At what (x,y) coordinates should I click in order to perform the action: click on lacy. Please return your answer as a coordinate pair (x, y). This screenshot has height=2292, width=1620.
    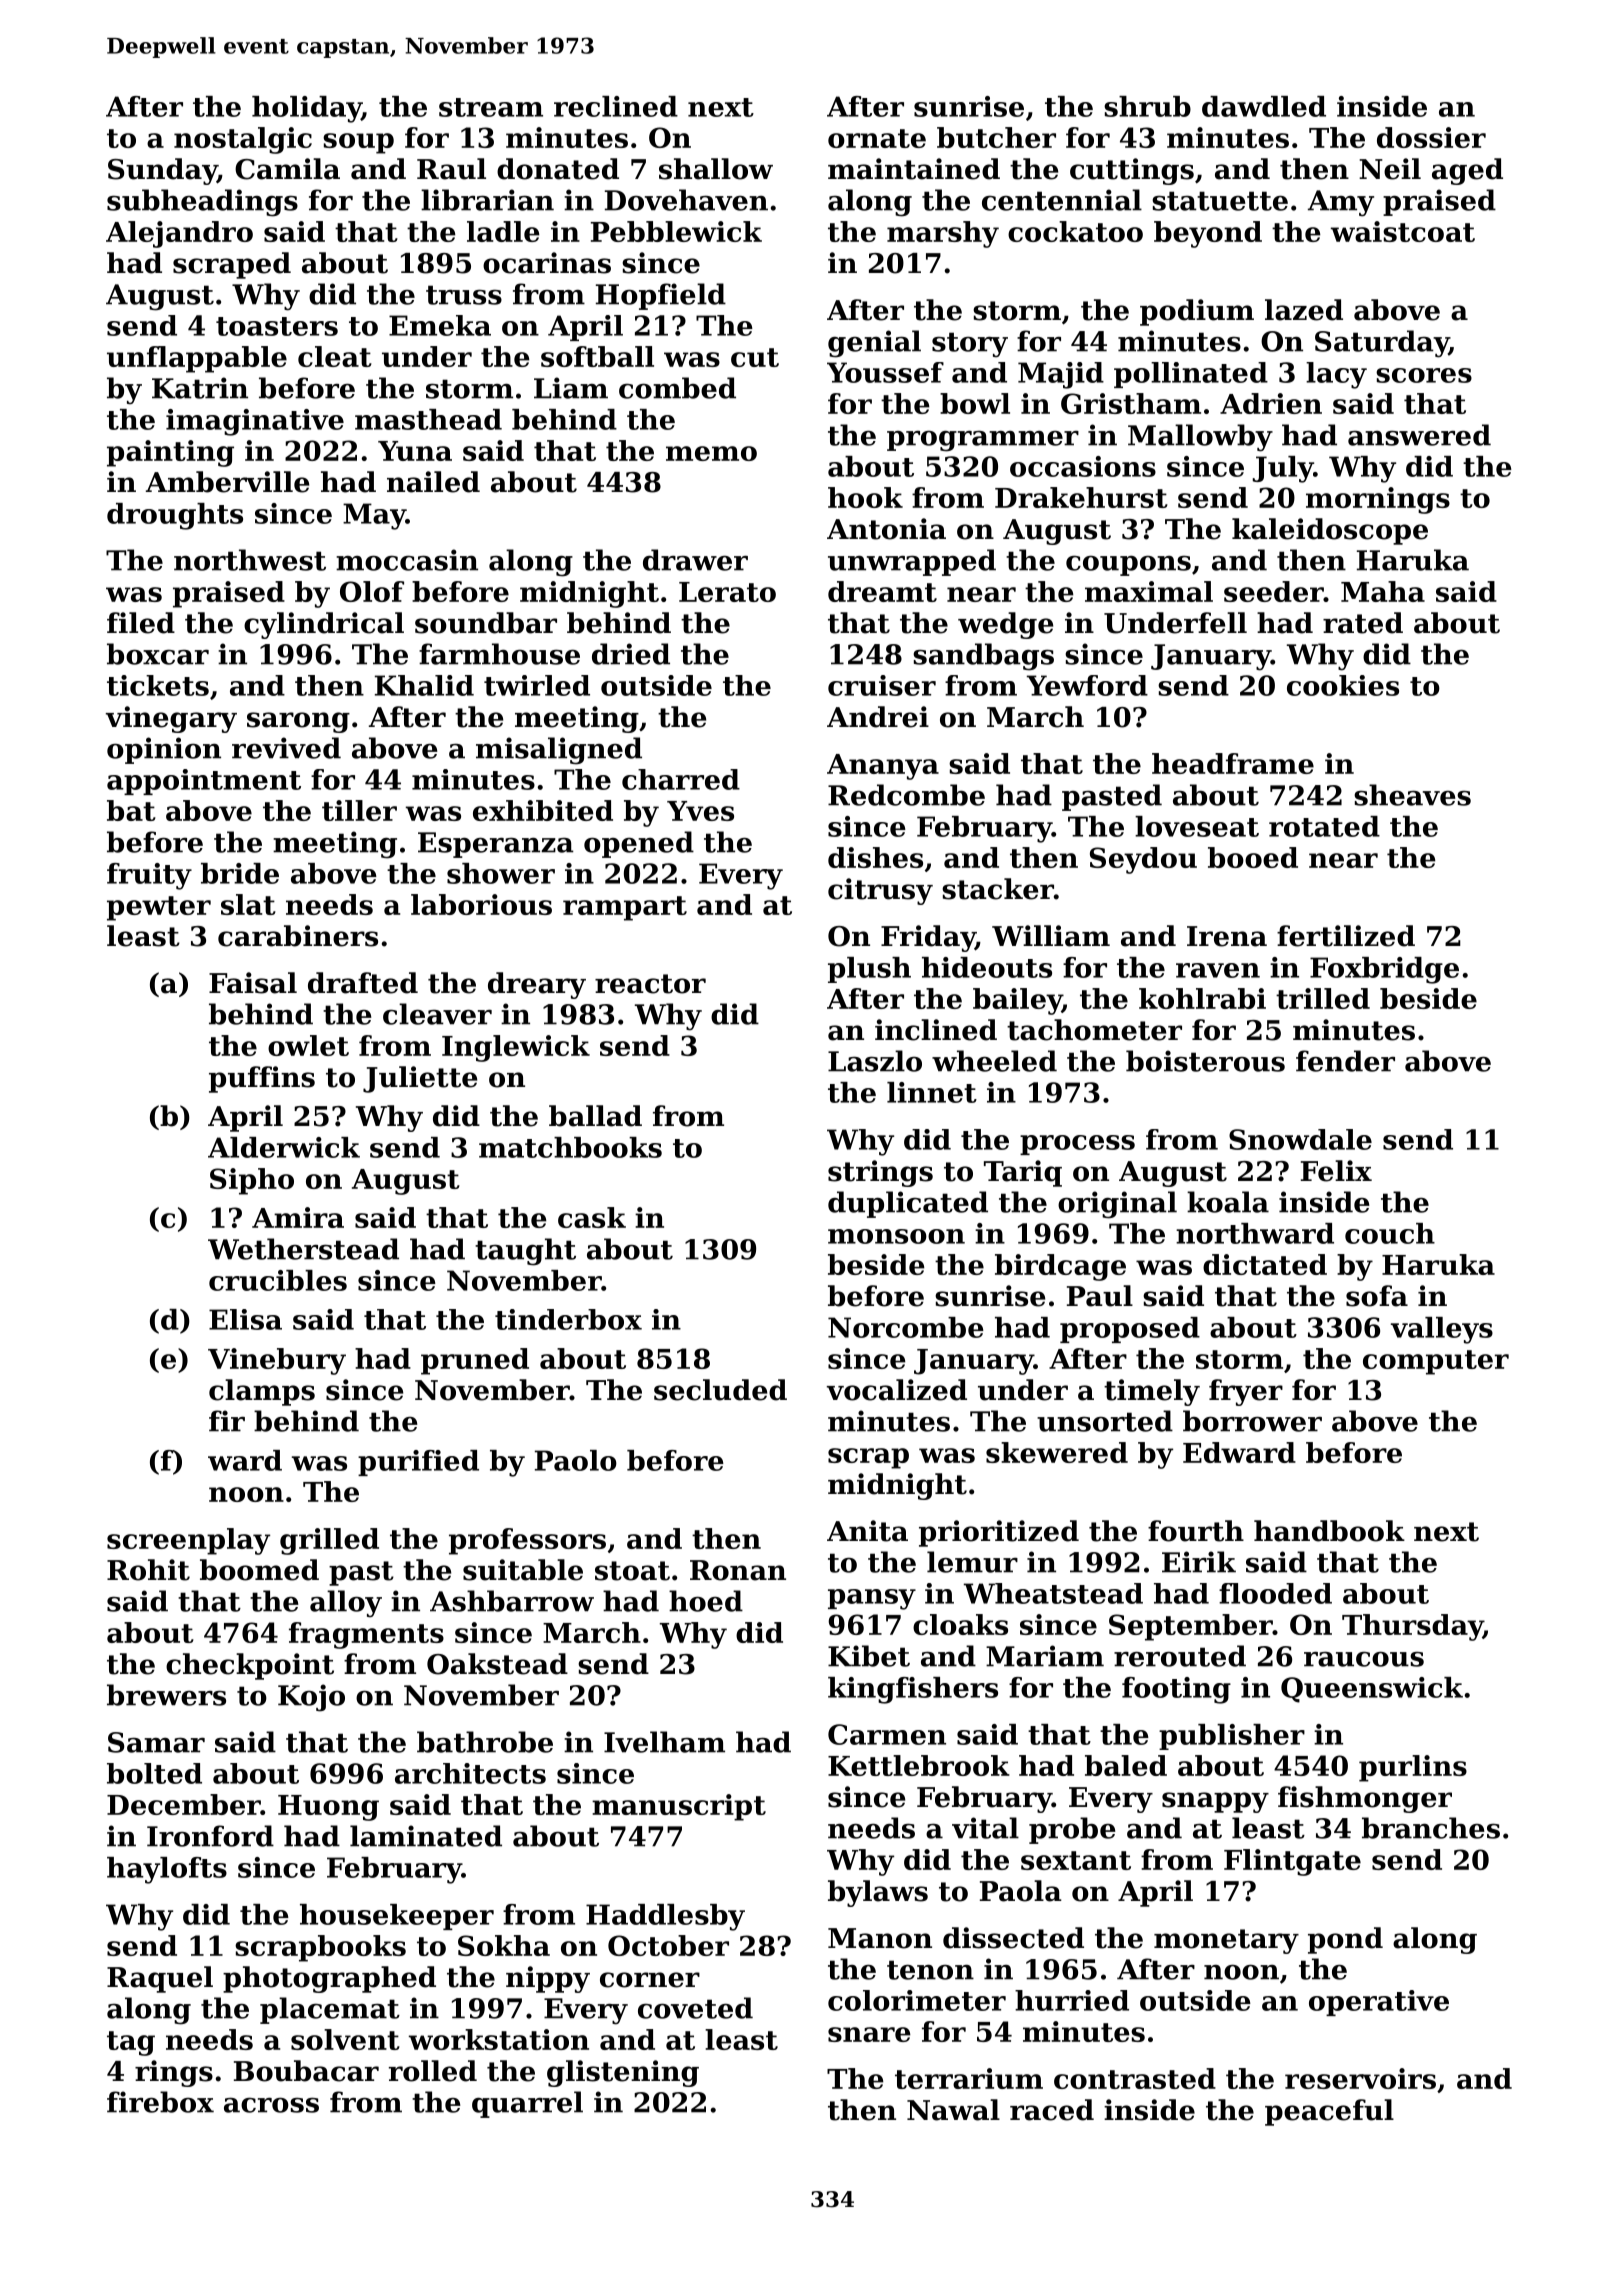
    Looking at the image, I should click on (1336, 375).
